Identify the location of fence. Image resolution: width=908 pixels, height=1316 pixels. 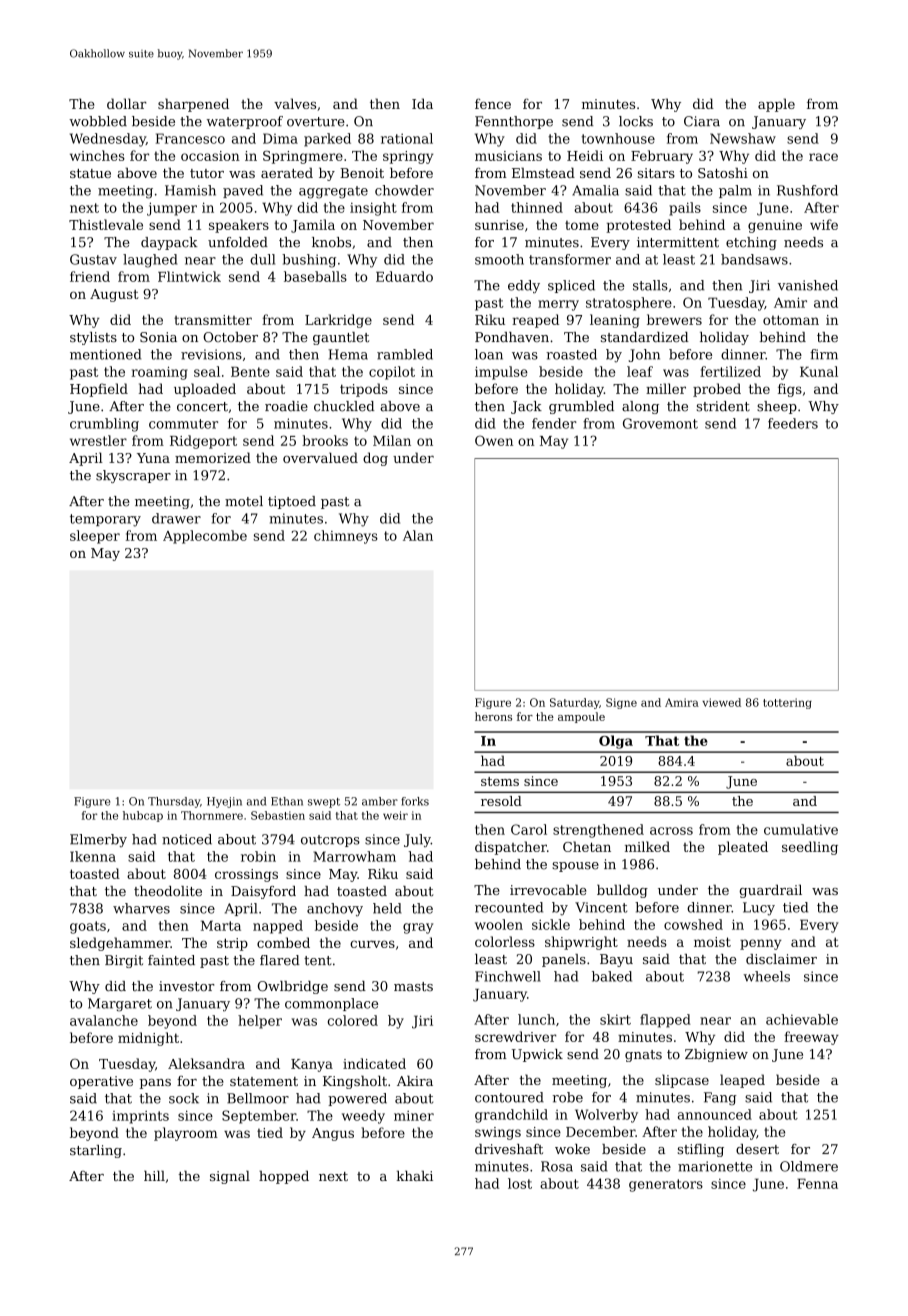
(493, 103).
